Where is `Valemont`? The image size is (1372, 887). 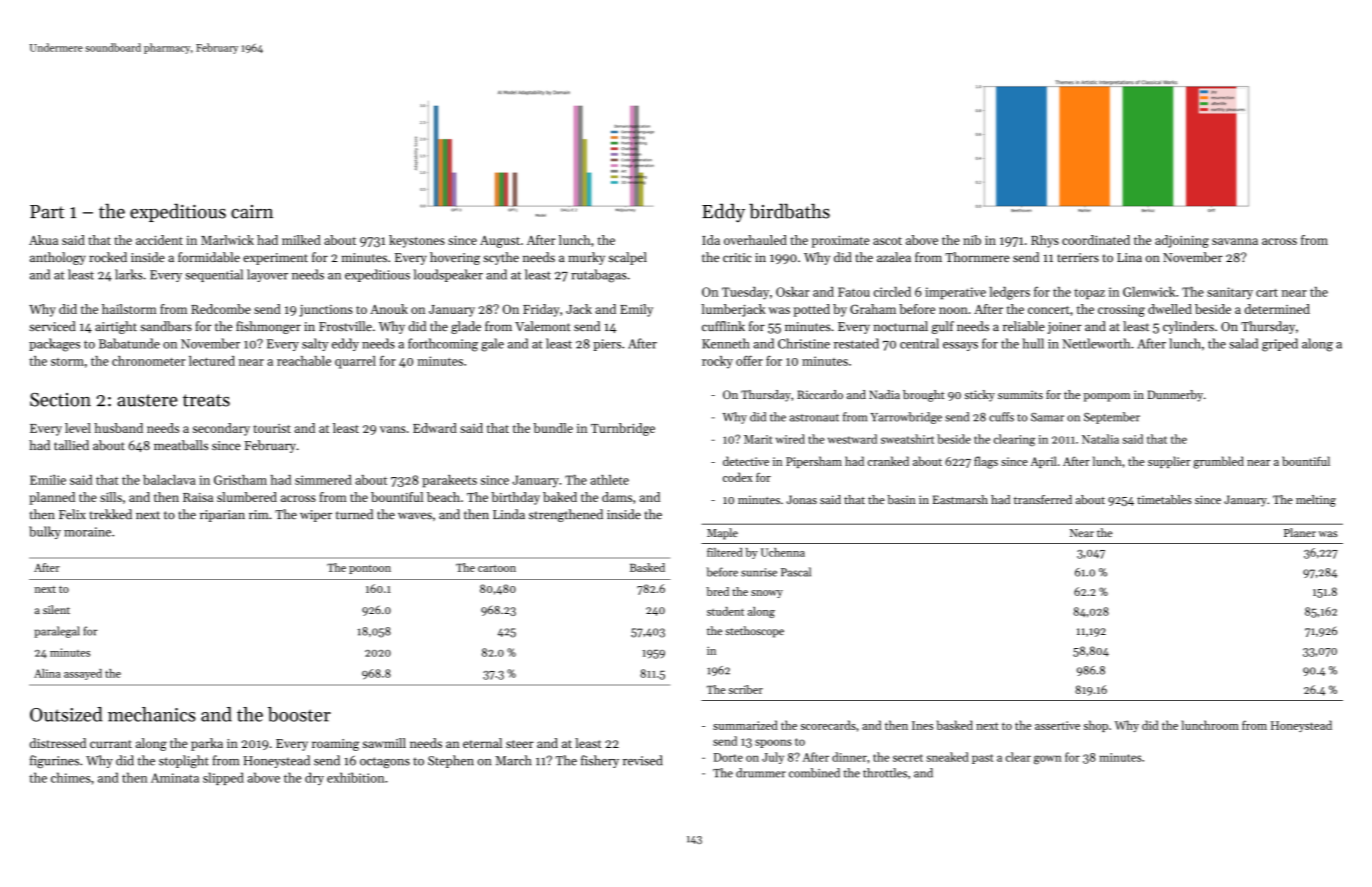 Valemont is located at coordinates (543, 326).
